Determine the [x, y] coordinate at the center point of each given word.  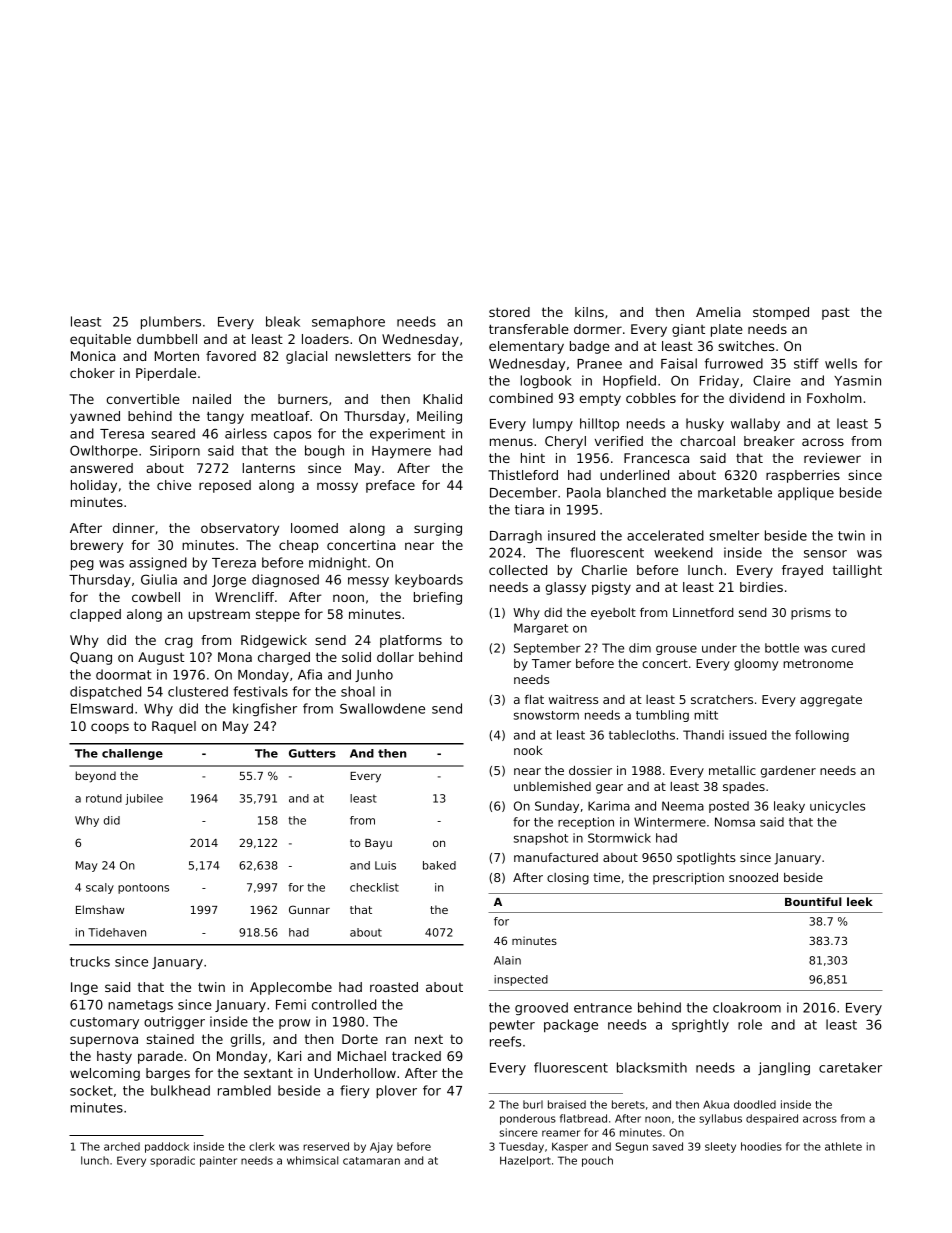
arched [122, 1146]
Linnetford [703, 612]
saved [668, 1146]
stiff [806, 363]
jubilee [144, 799]
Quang [91, 658]
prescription [688, 879]
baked [439, 865]
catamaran [371, 1161]
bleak [283, 321]
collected [518, 570]
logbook [545, 381]
